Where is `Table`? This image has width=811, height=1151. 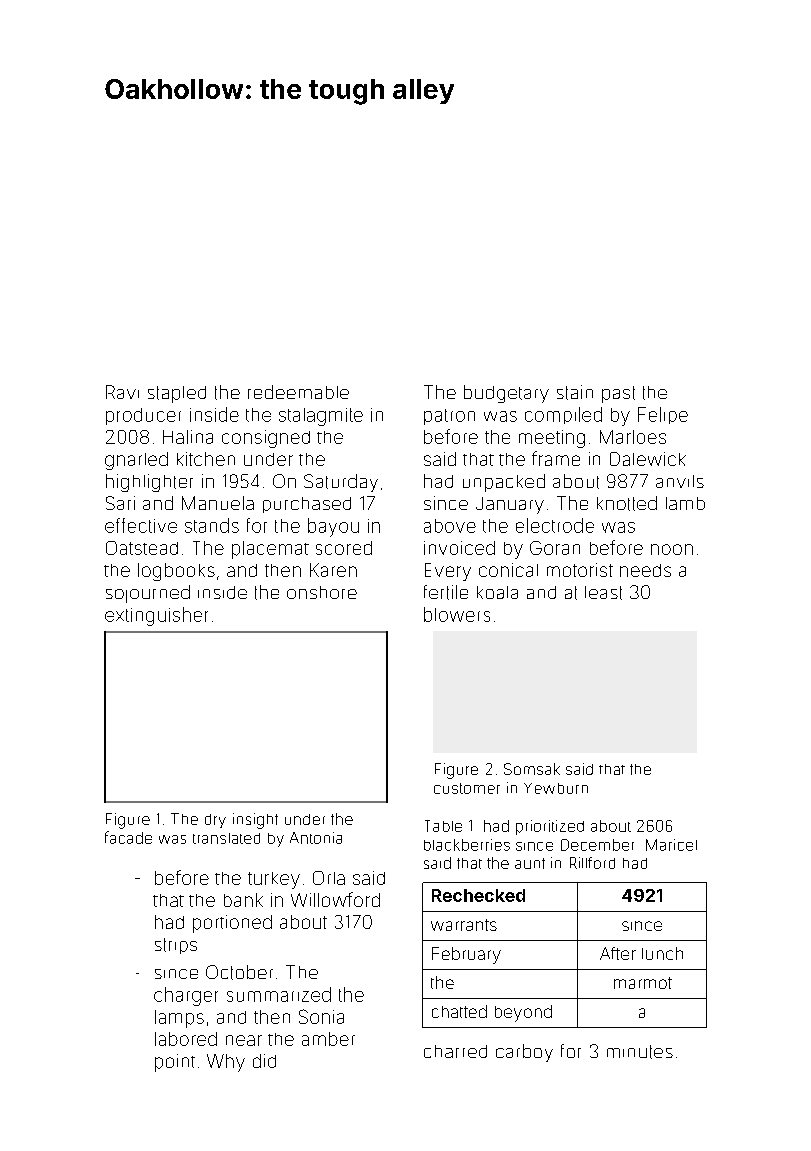 Table is located at coordinates (443, 826).
